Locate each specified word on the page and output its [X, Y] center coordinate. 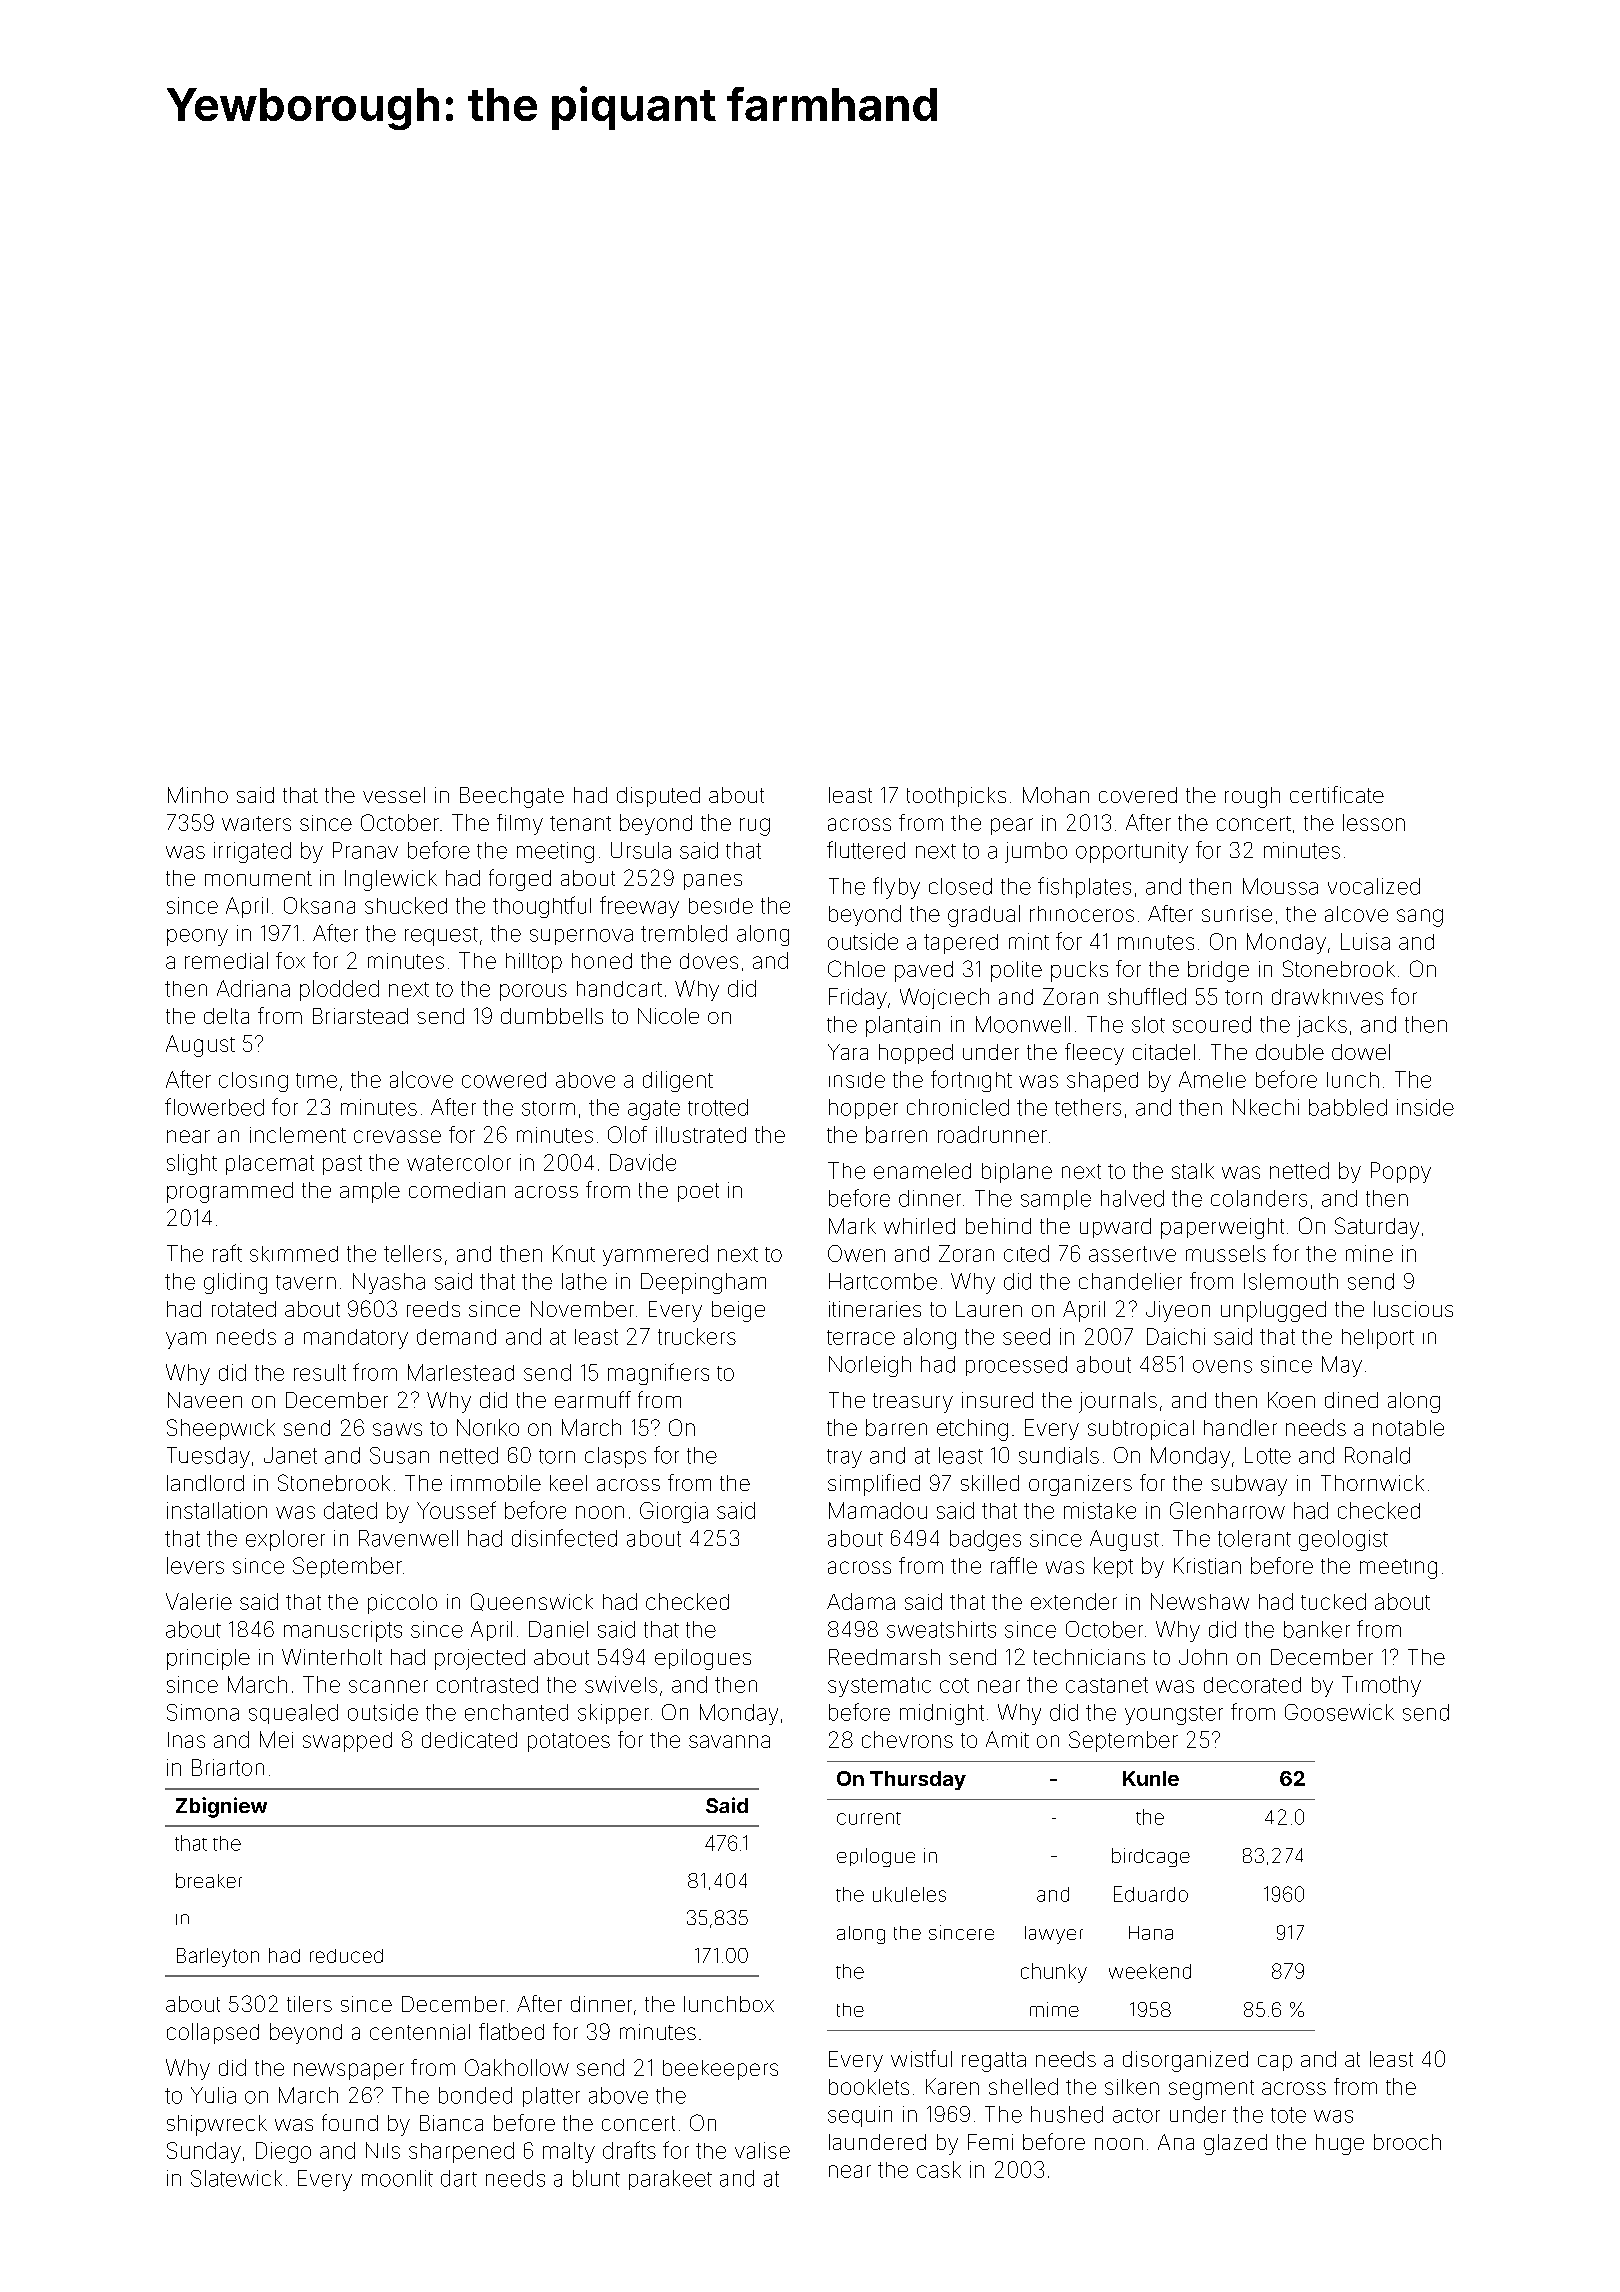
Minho [198, 795]
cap [1275, 2063]
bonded [475, 2095]
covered [1138, 795]
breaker [209, 1880]
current [869, 1818]
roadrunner [992, 1134]
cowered [504, 1080]
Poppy [1401, 1172]
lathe [584, 1281]
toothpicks [956, 797]
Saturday [1377, 1228]
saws [397, 1429]
